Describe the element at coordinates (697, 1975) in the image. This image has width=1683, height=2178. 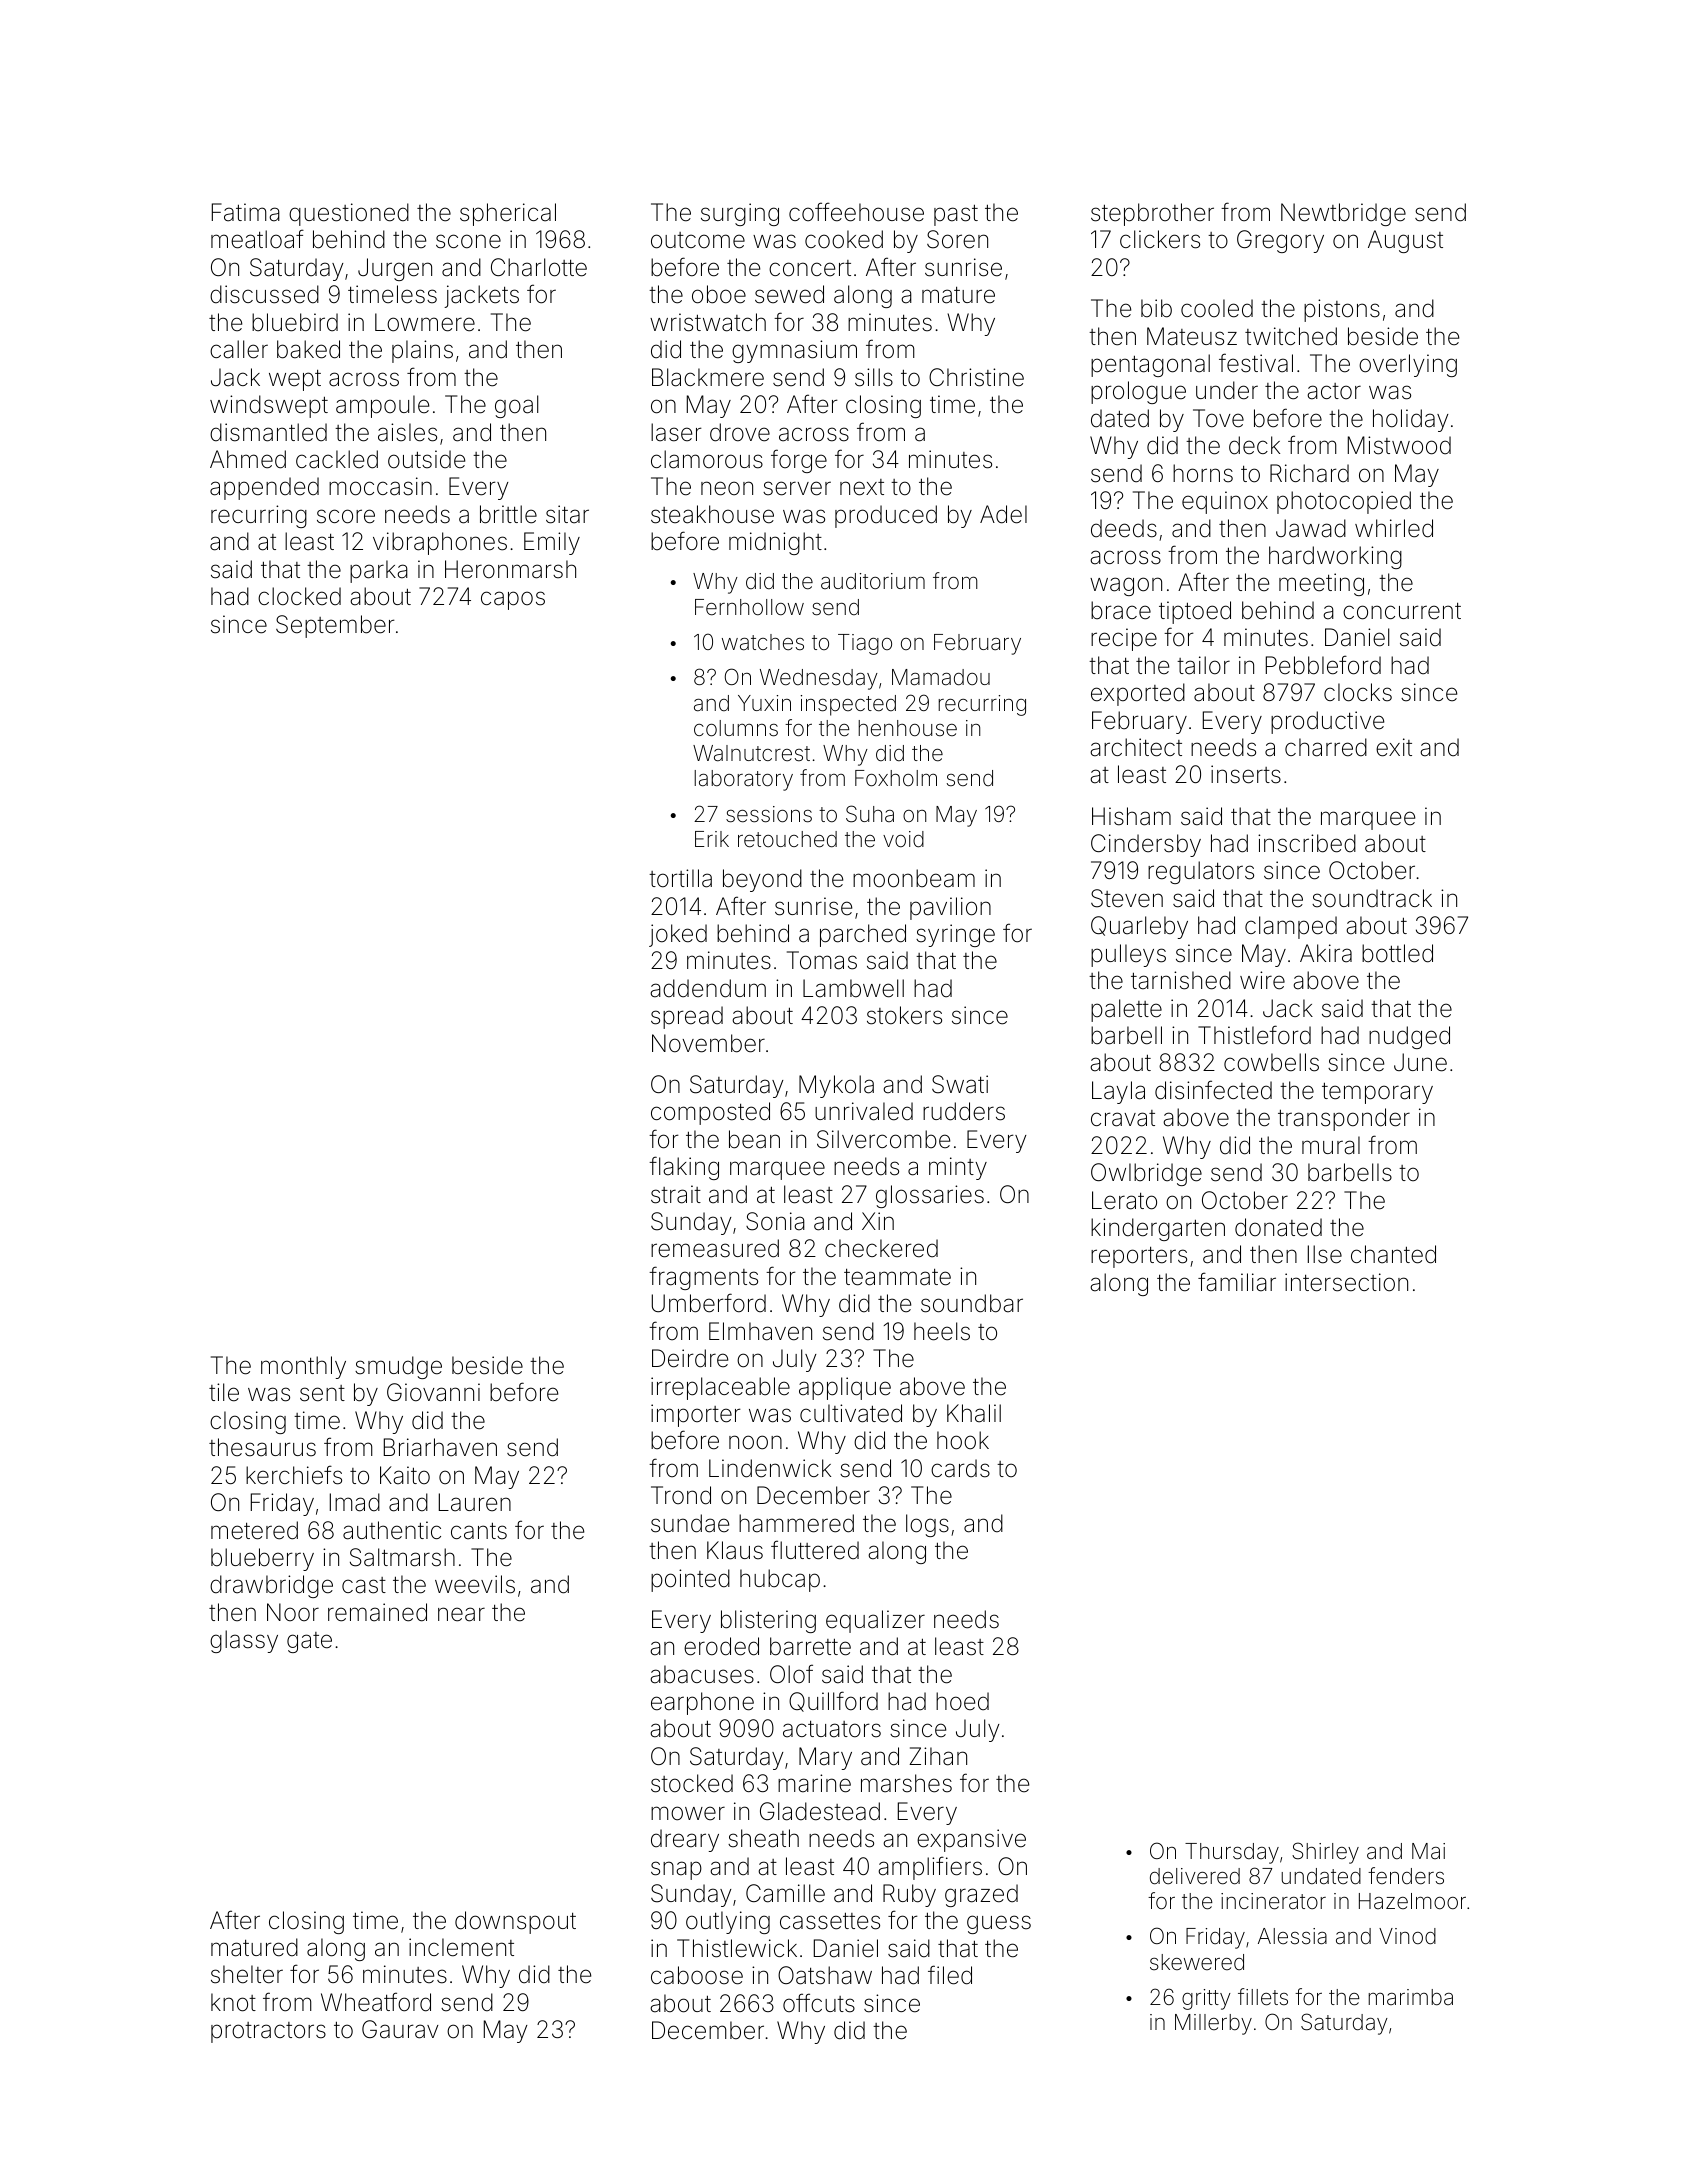
I see `caboose` at that location.
